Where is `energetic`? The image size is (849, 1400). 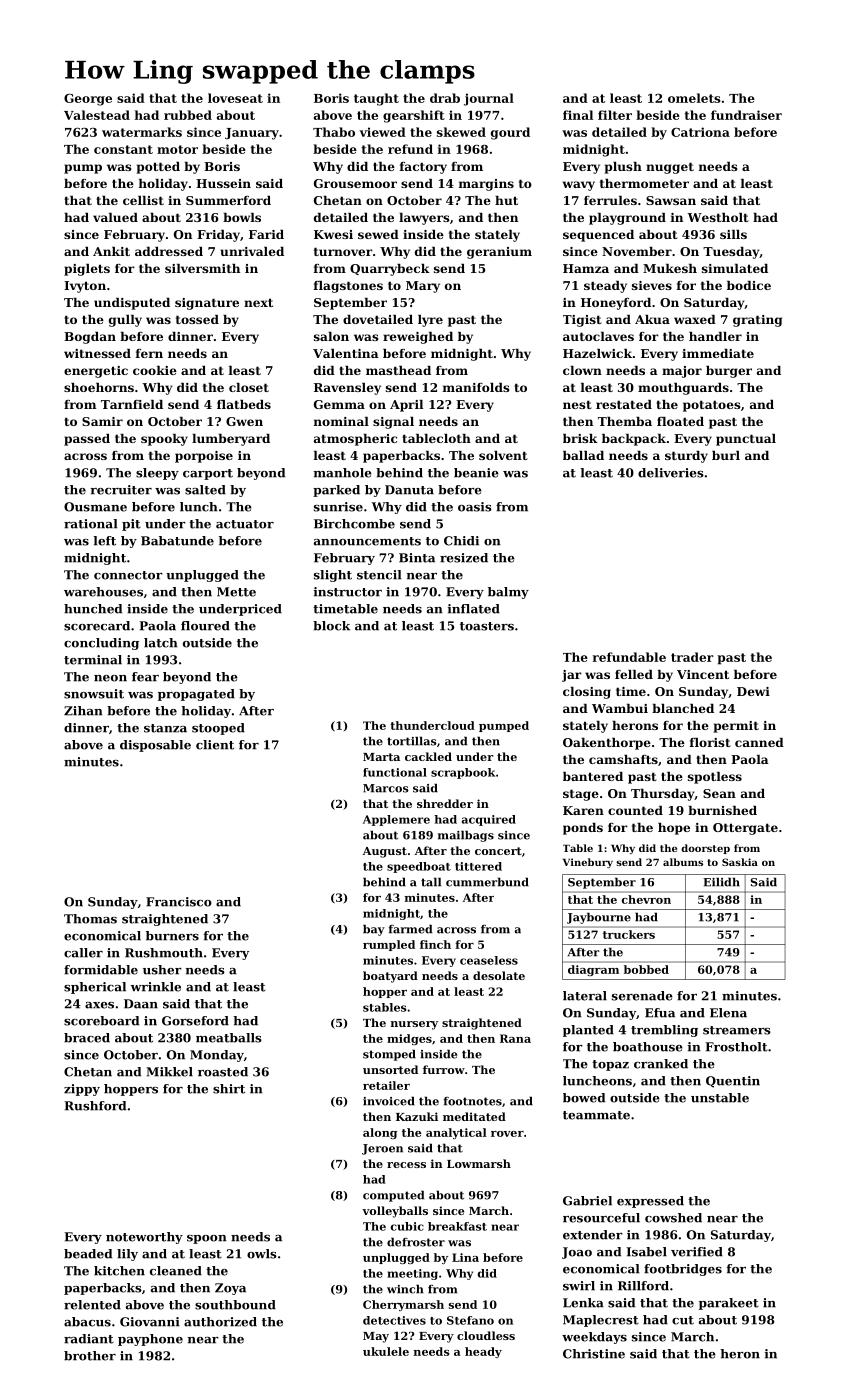
energetic is located at coordinates (96, 372).
